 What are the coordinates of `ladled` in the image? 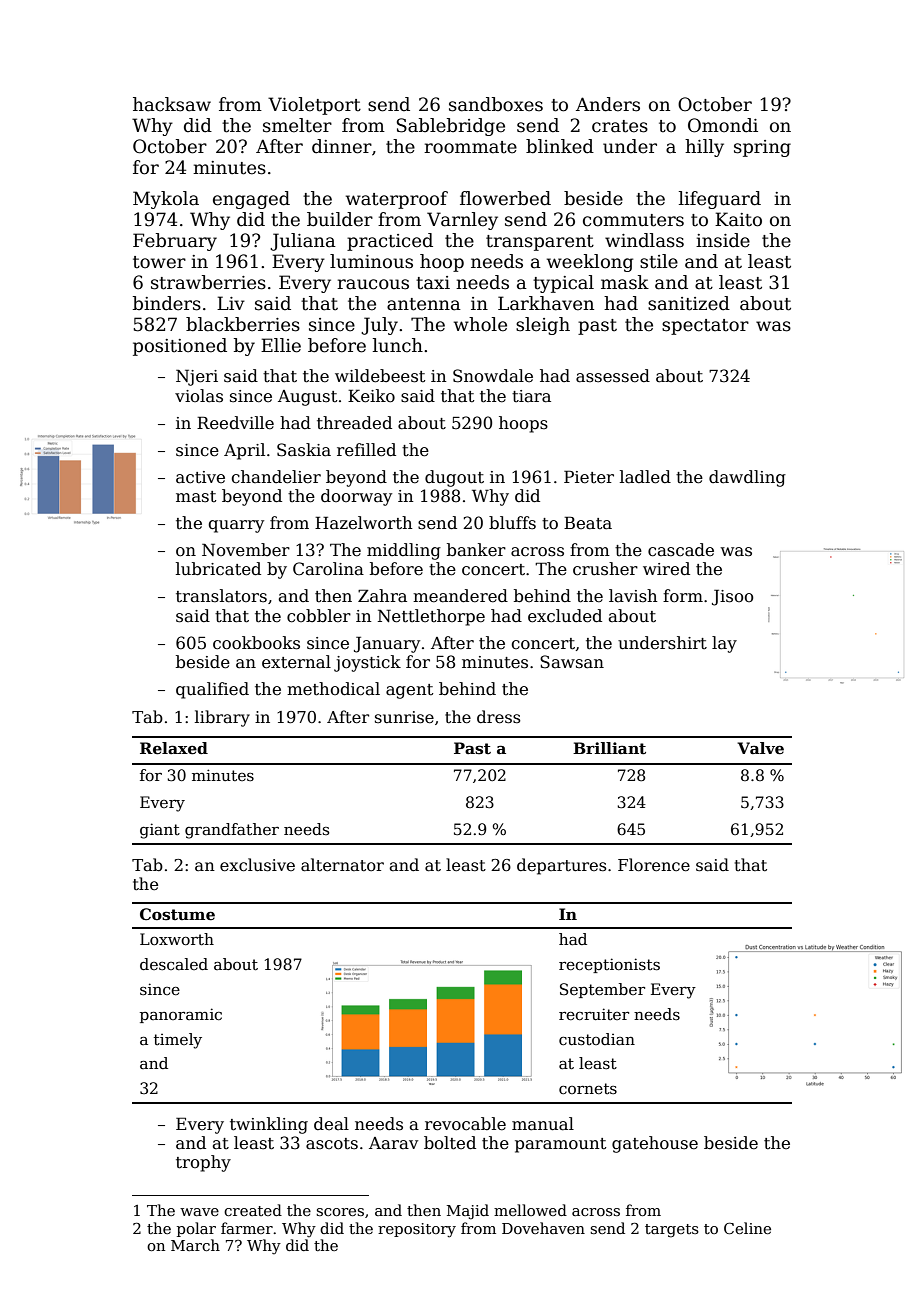 It's located at (645, 477).
